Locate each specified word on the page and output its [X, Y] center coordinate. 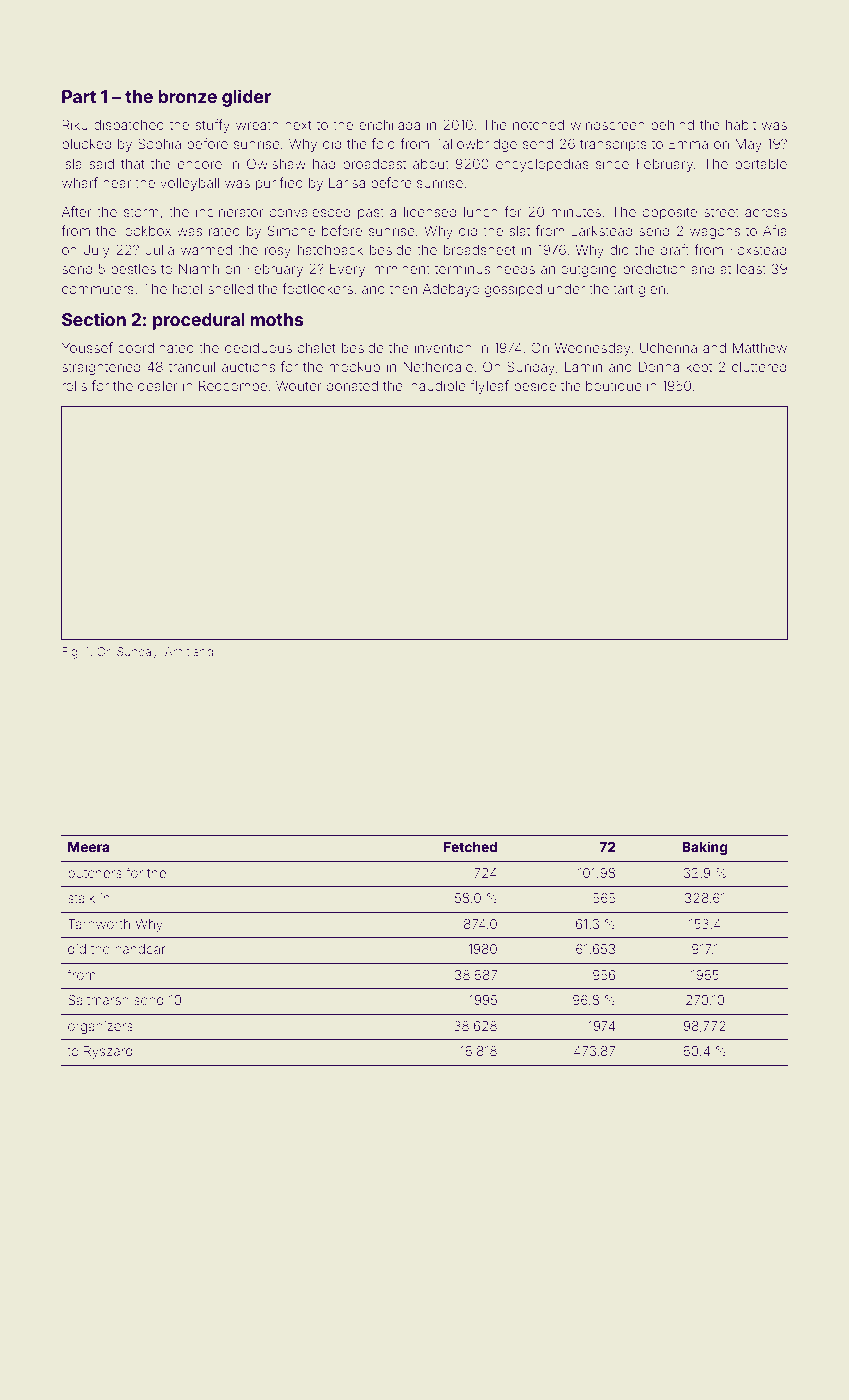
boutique [614, 387]
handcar [140, 949]
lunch [481, 212]
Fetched [470, 847]
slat [519, 231]
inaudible [437, 386]
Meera [88, 847]
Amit [177, 651]
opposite [670, 213]
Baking [705, 848]
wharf [80, 182]
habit [741, 125]
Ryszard [108, 1052]
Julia [159, 250]
